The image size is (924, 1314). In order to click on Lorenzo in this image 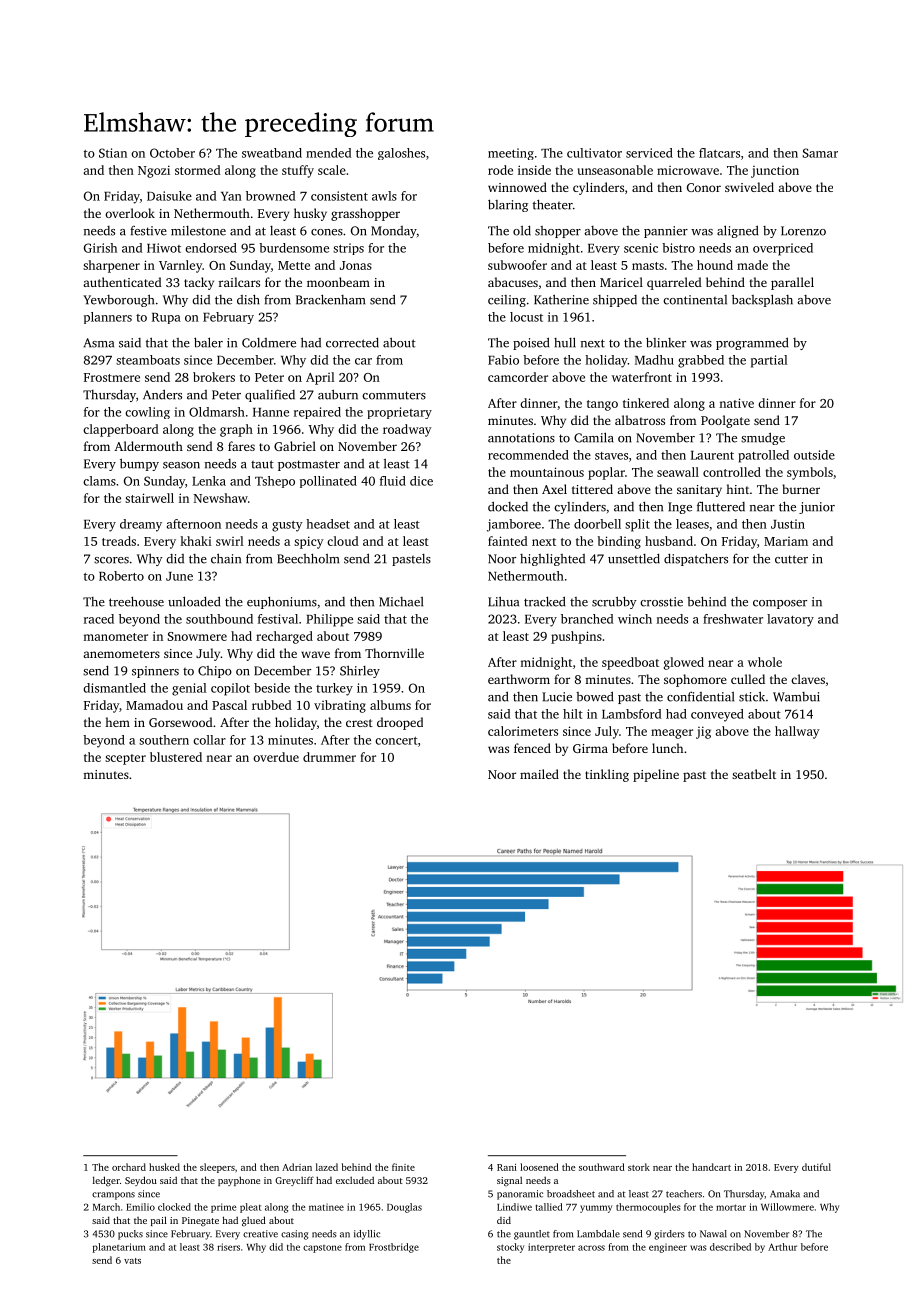, I will do `click(803, 231)`.
